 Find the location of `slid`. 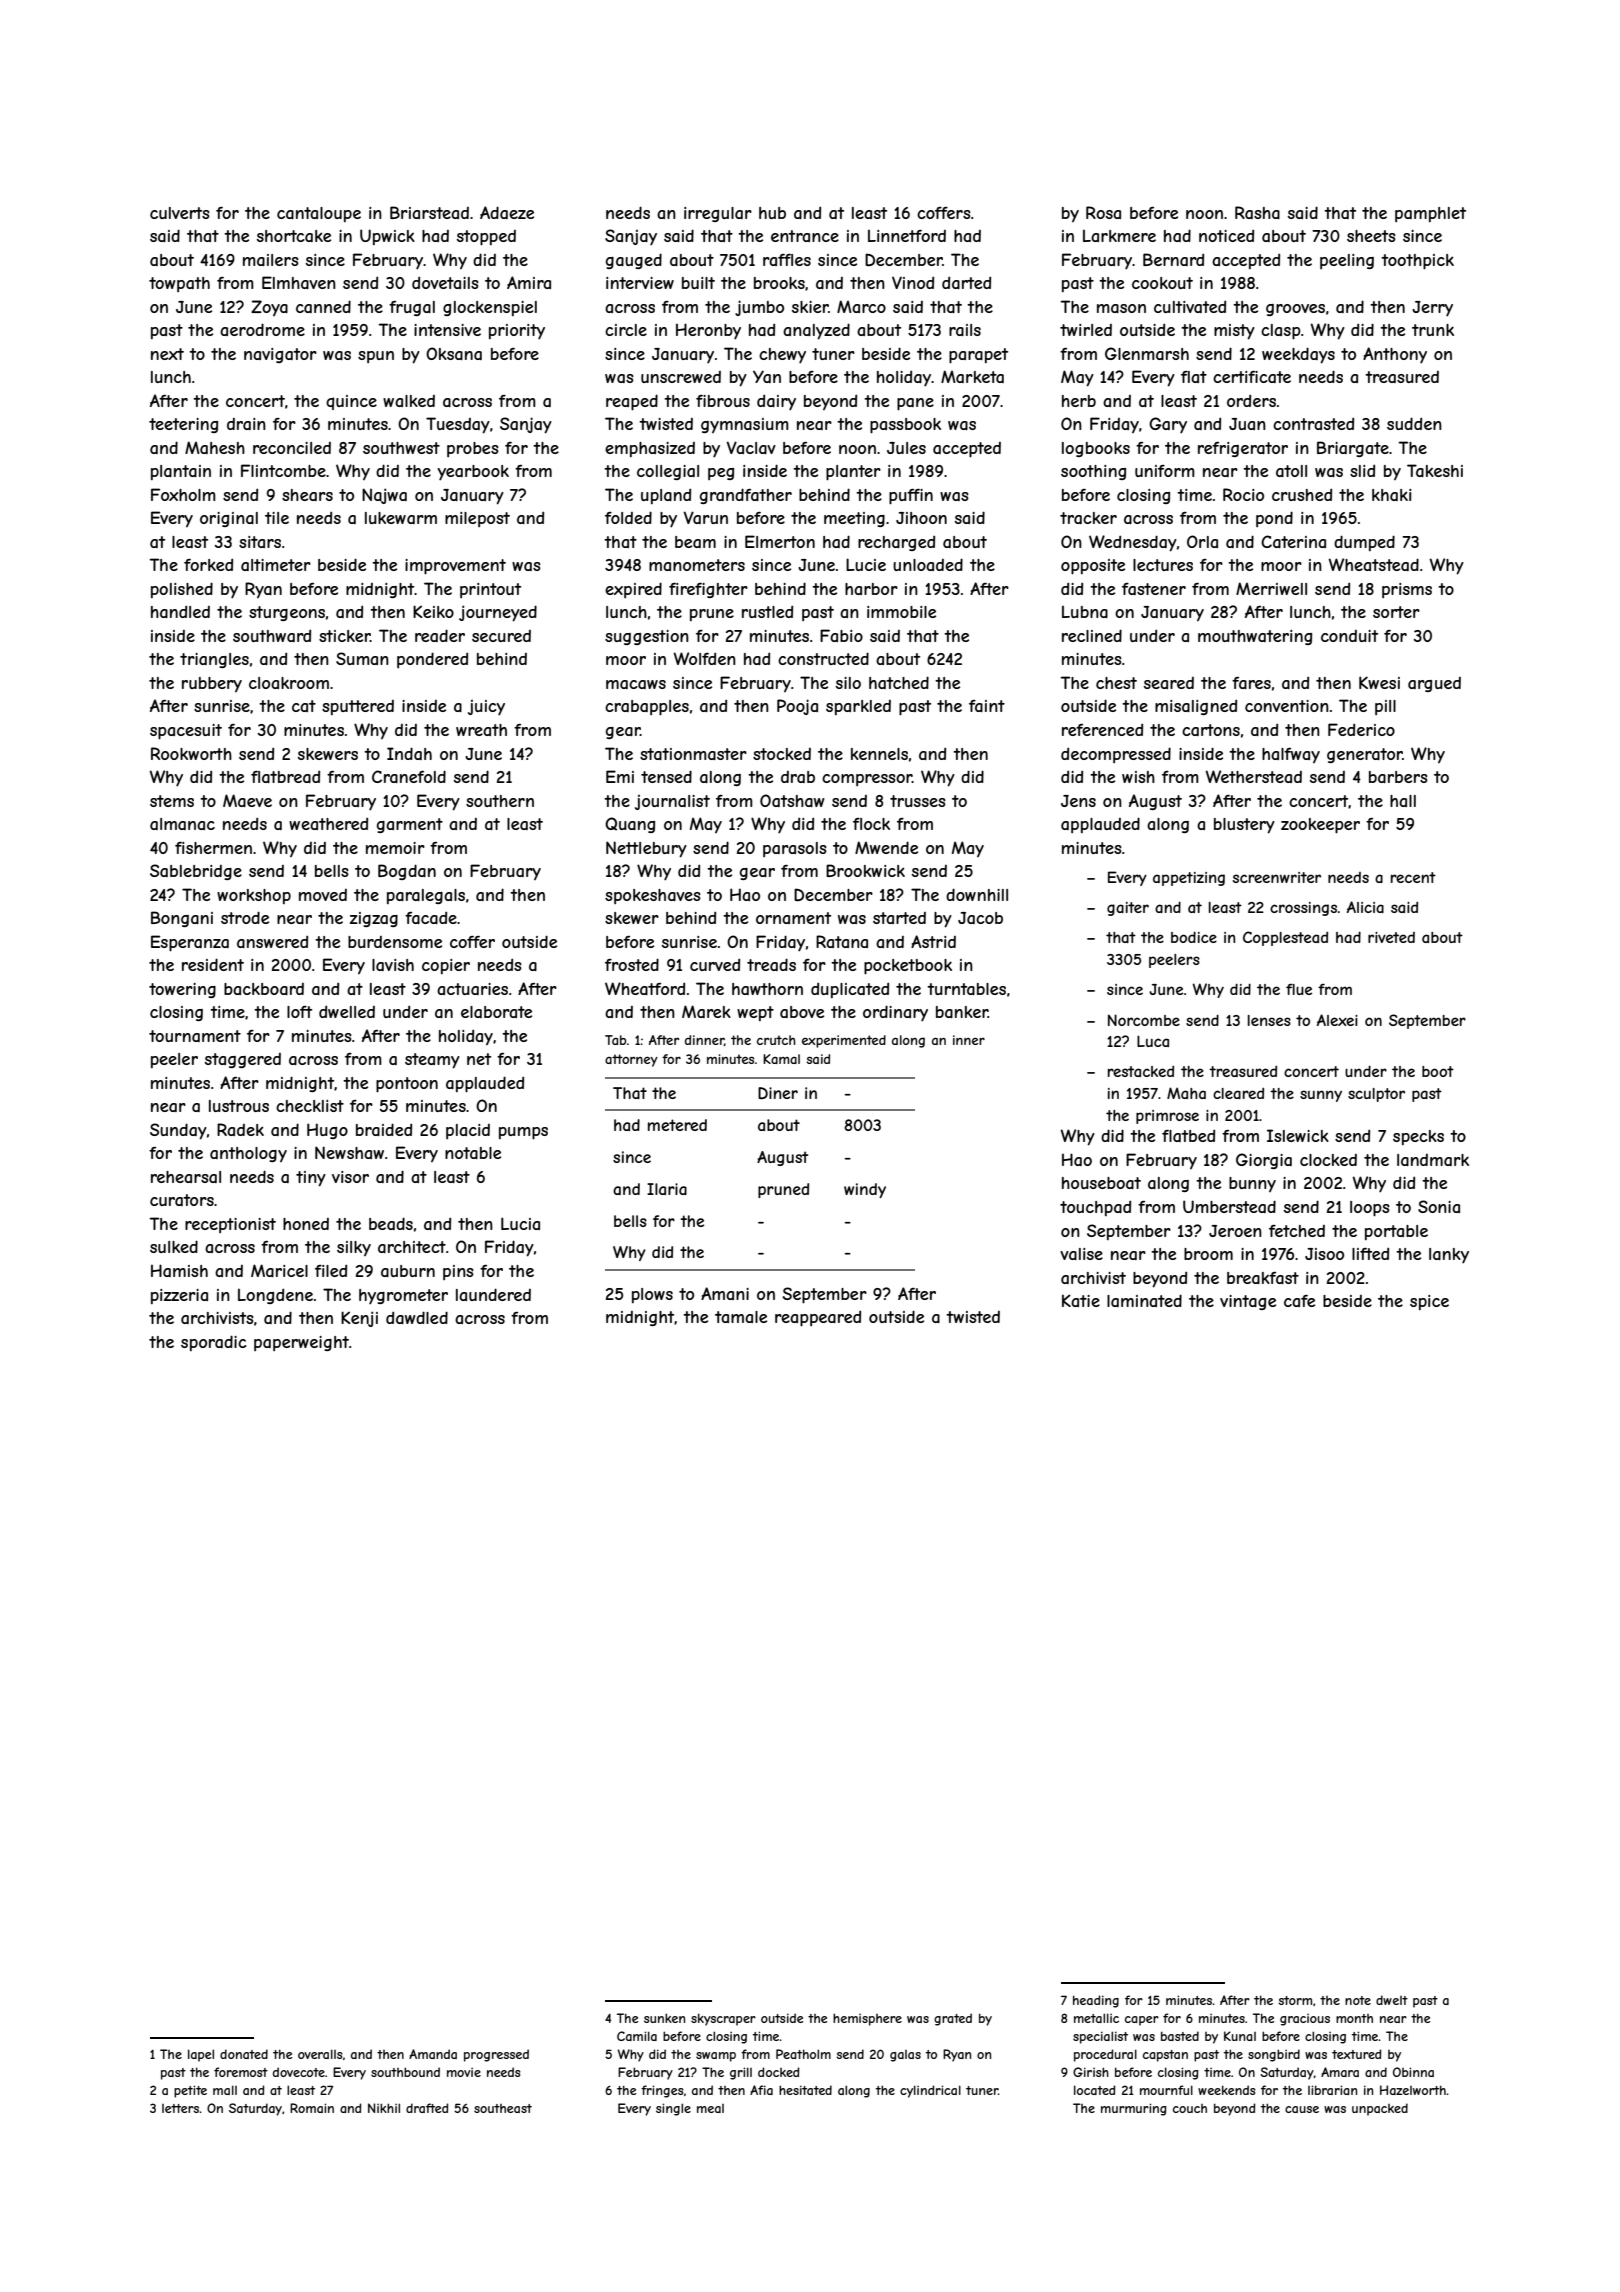

slid is located at coordinates (1362, 470).
